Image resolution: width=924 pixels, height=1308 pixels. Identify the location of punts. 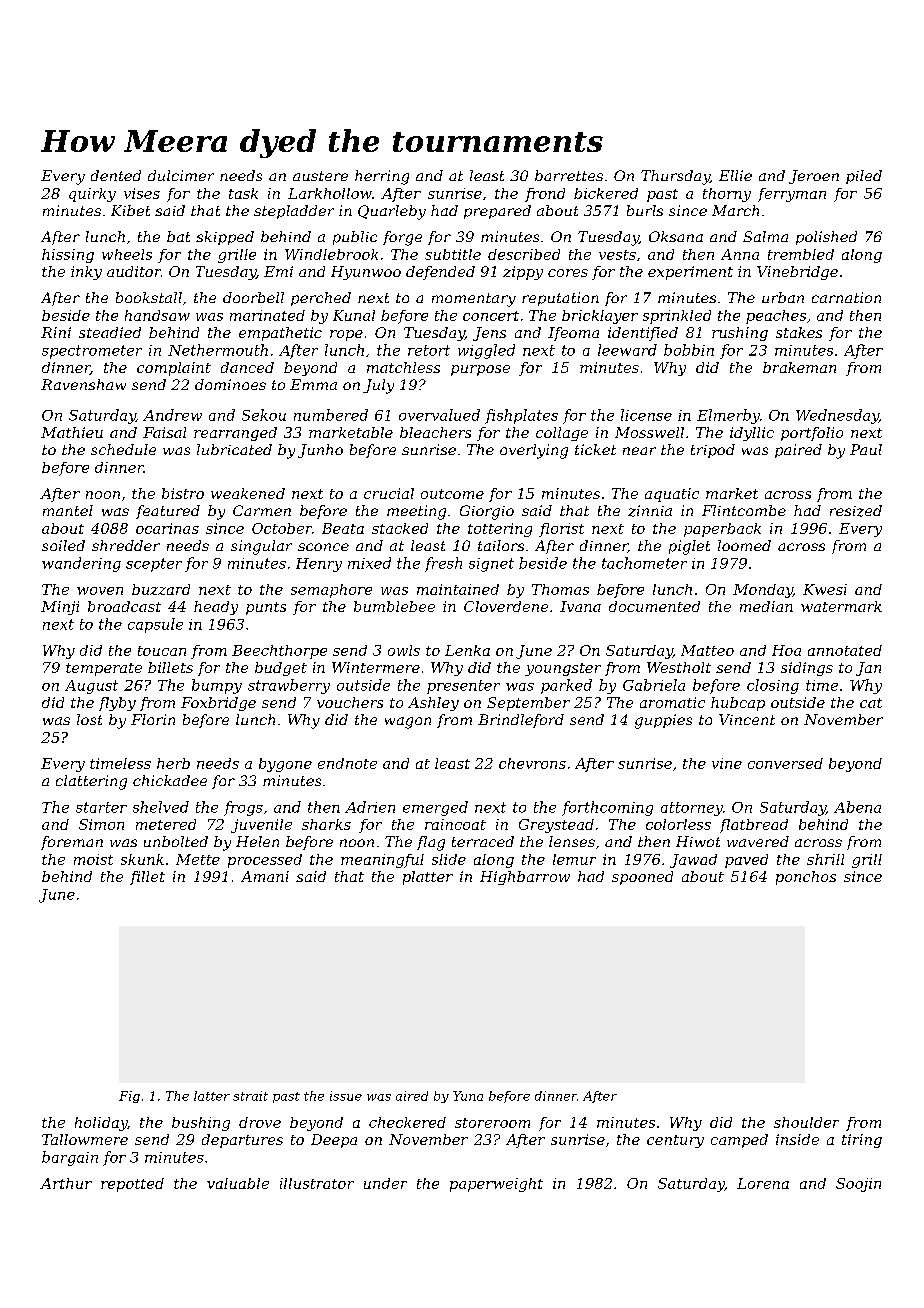
(266, 608).
